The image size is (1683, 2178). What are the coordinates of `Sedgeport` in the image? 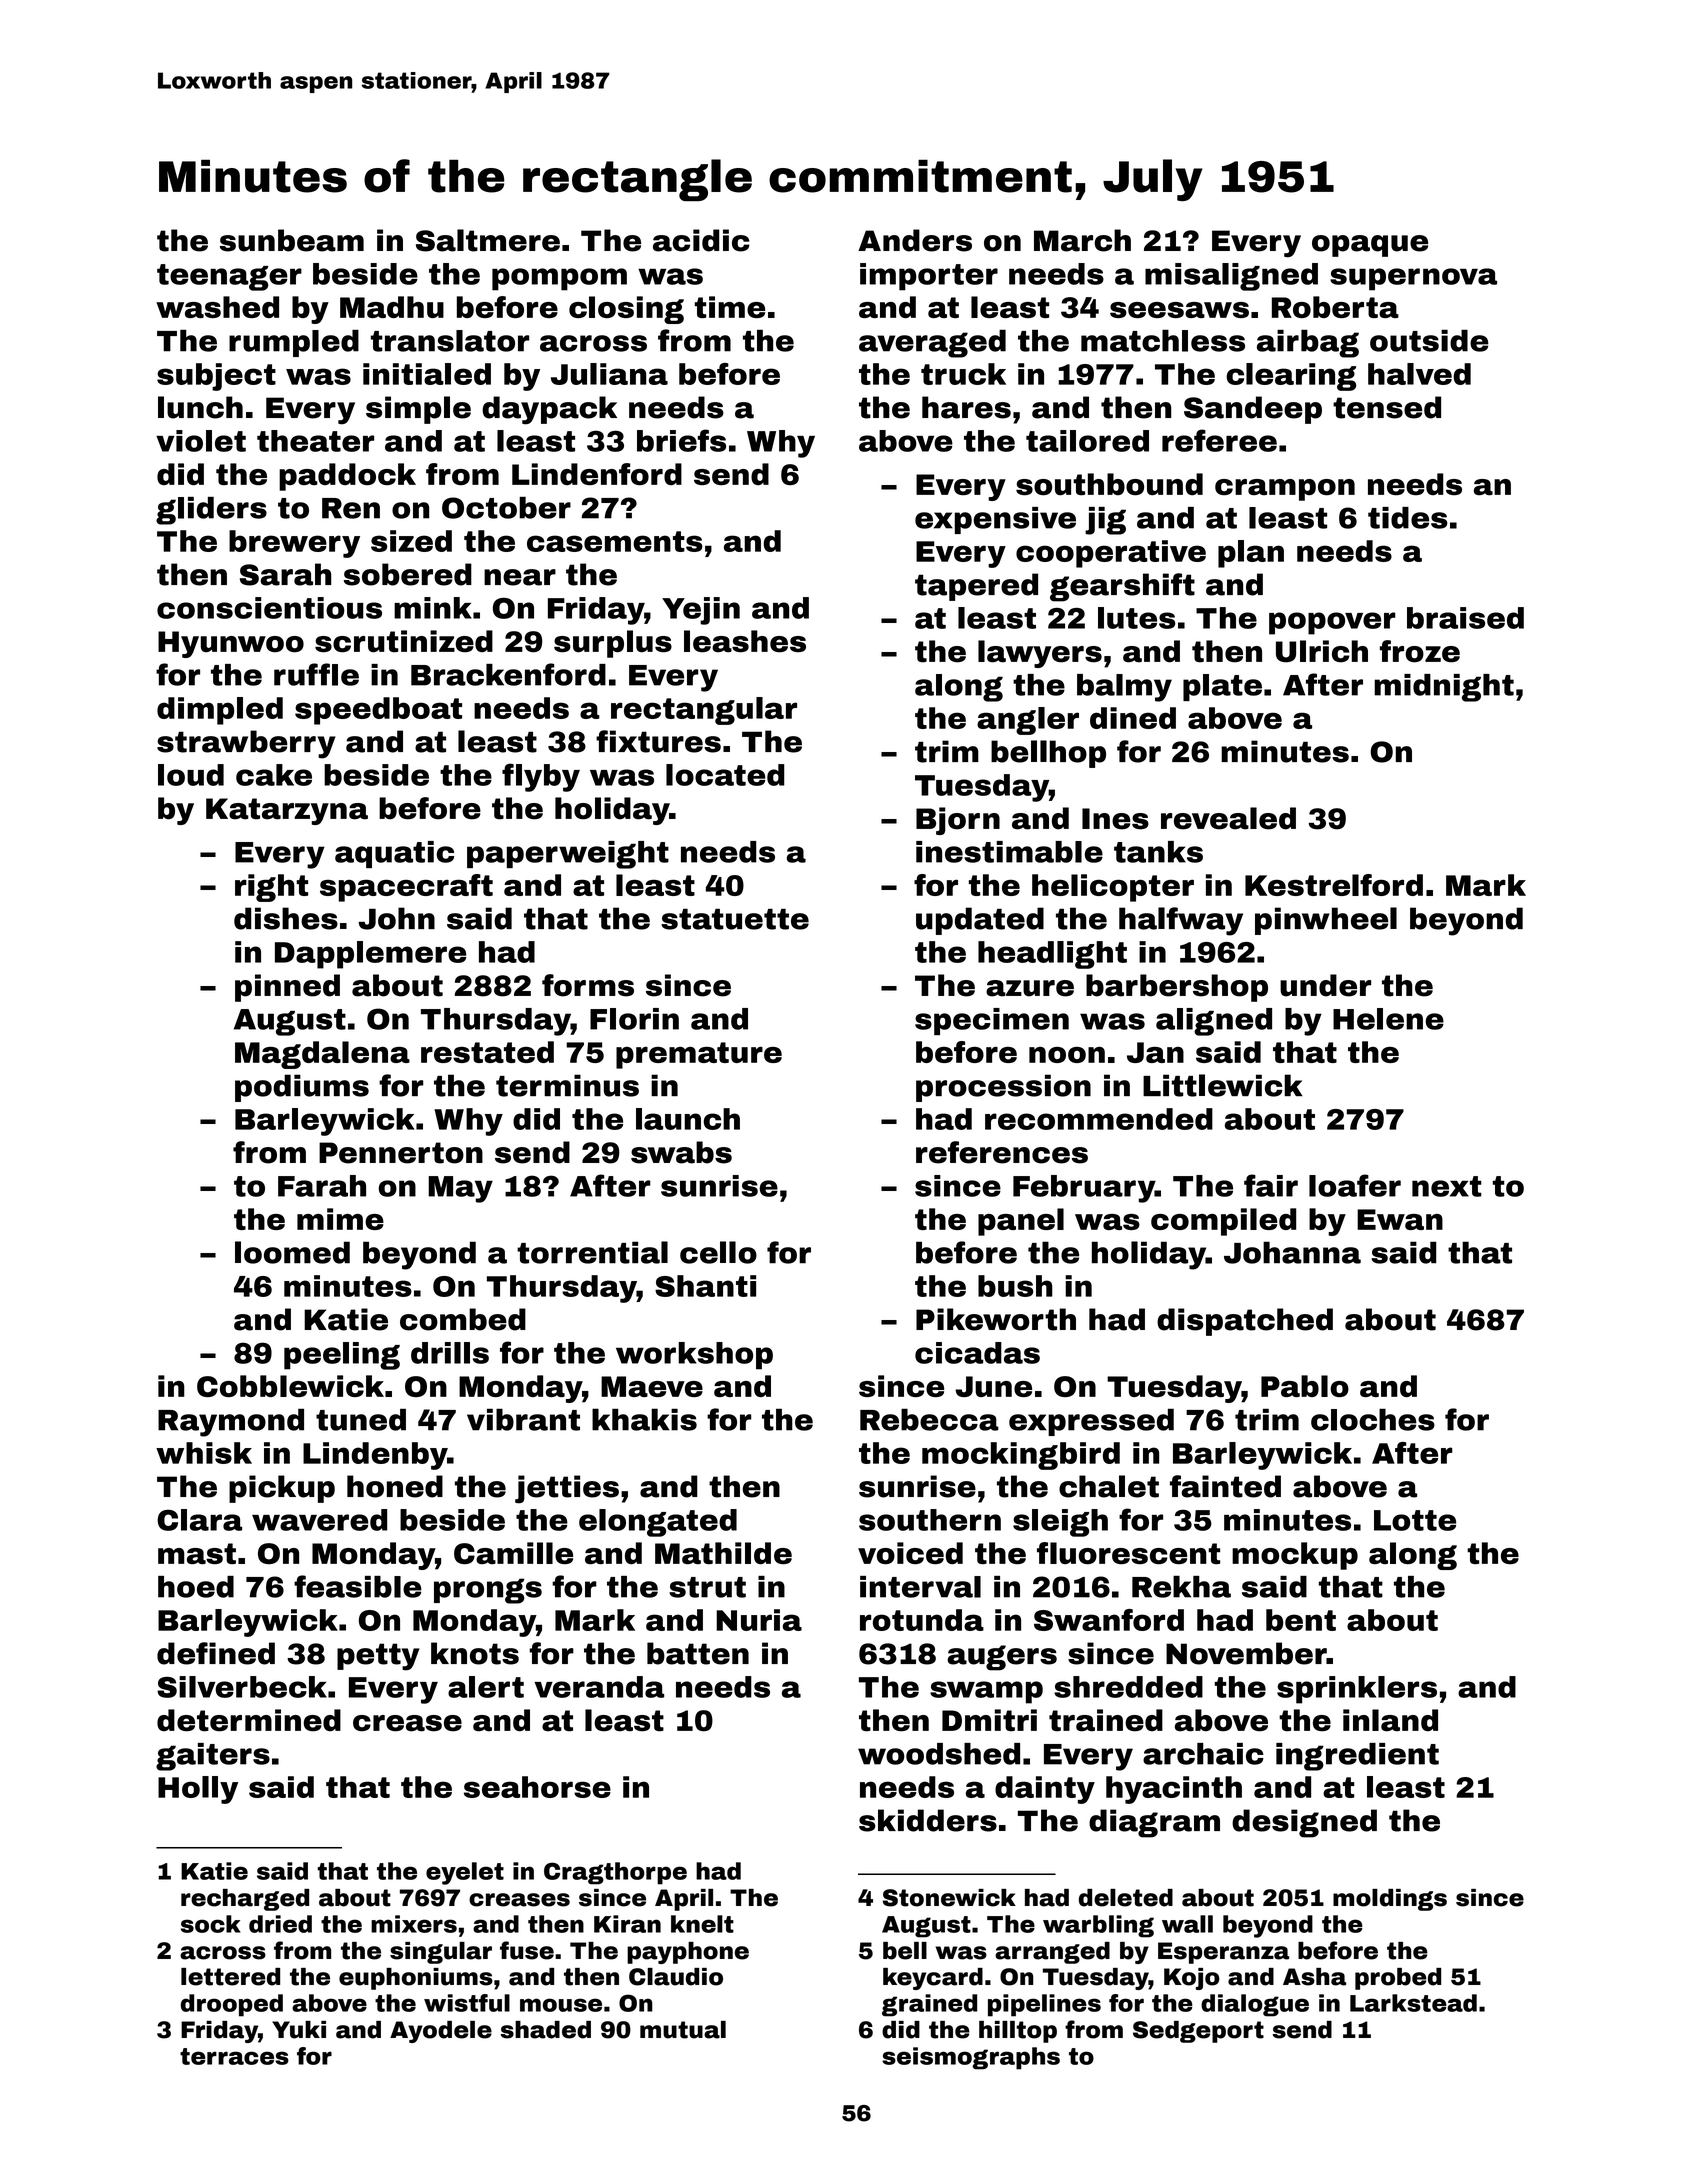 It's located at (1198, 2032).
